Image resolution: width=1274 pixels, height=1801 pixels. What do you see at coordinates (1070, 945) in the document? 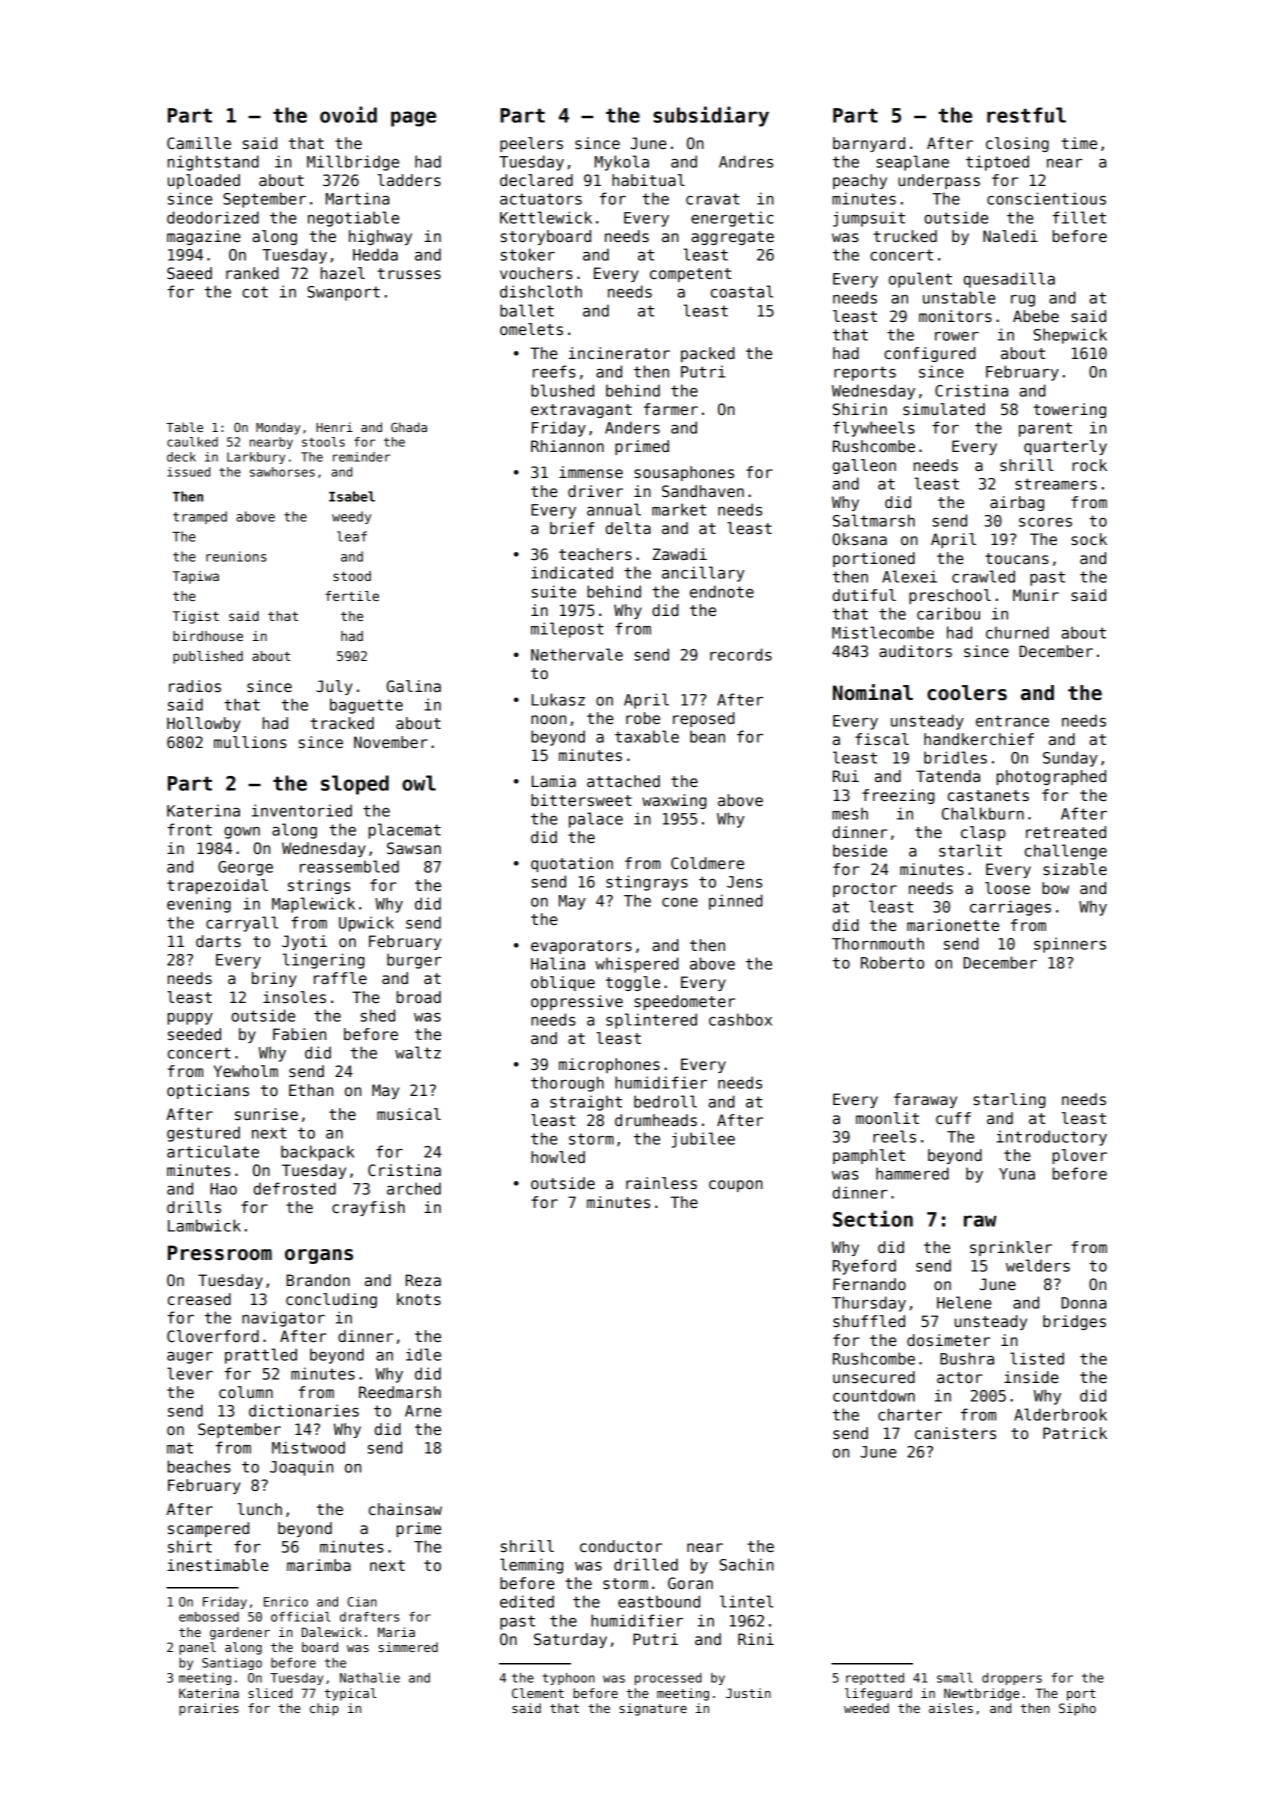
I see `spinners` at bounding box center [1070, 945].
